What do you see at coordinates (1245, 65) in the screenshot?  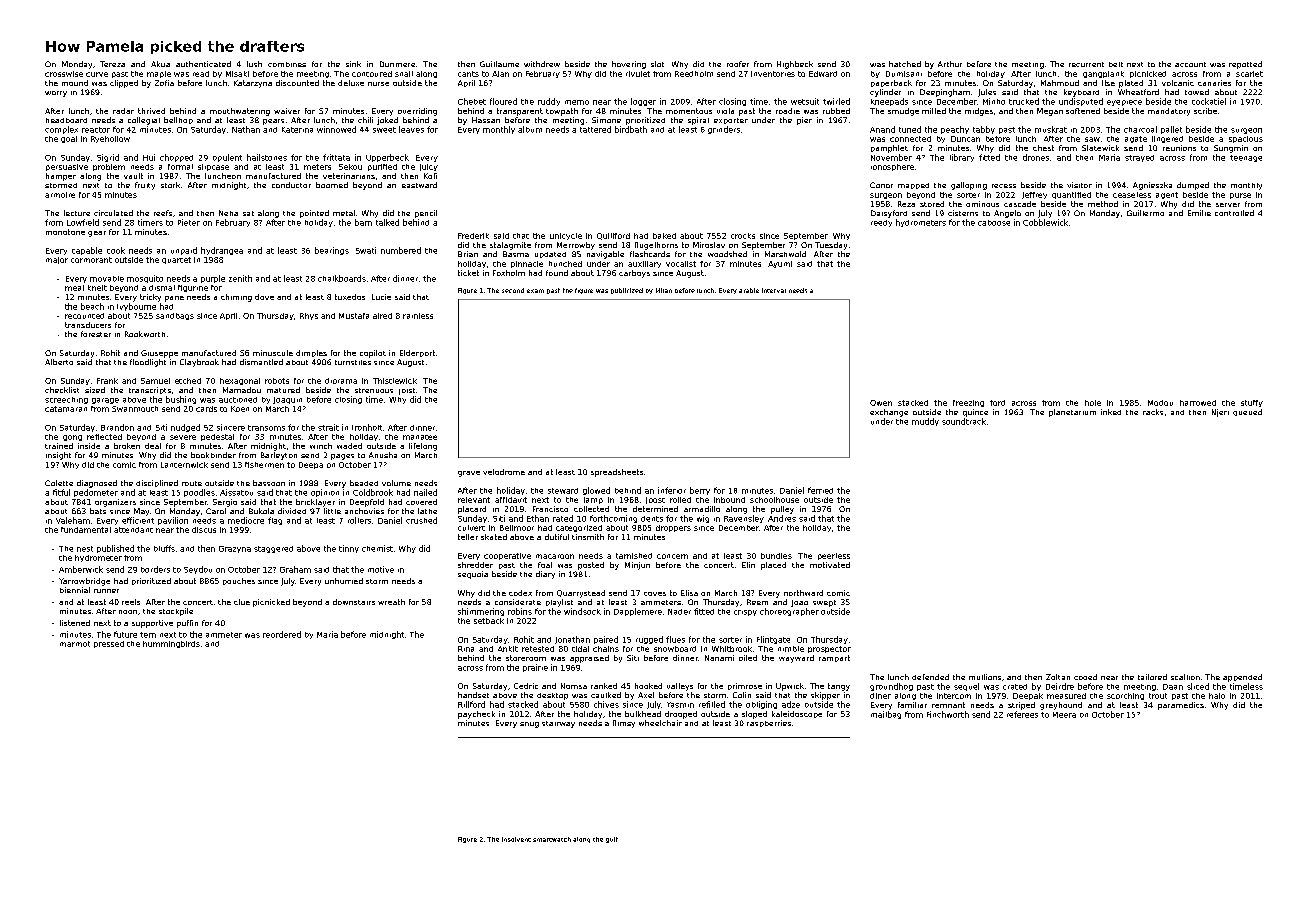 I see `repotted` at bounding box center [1245, 65].
